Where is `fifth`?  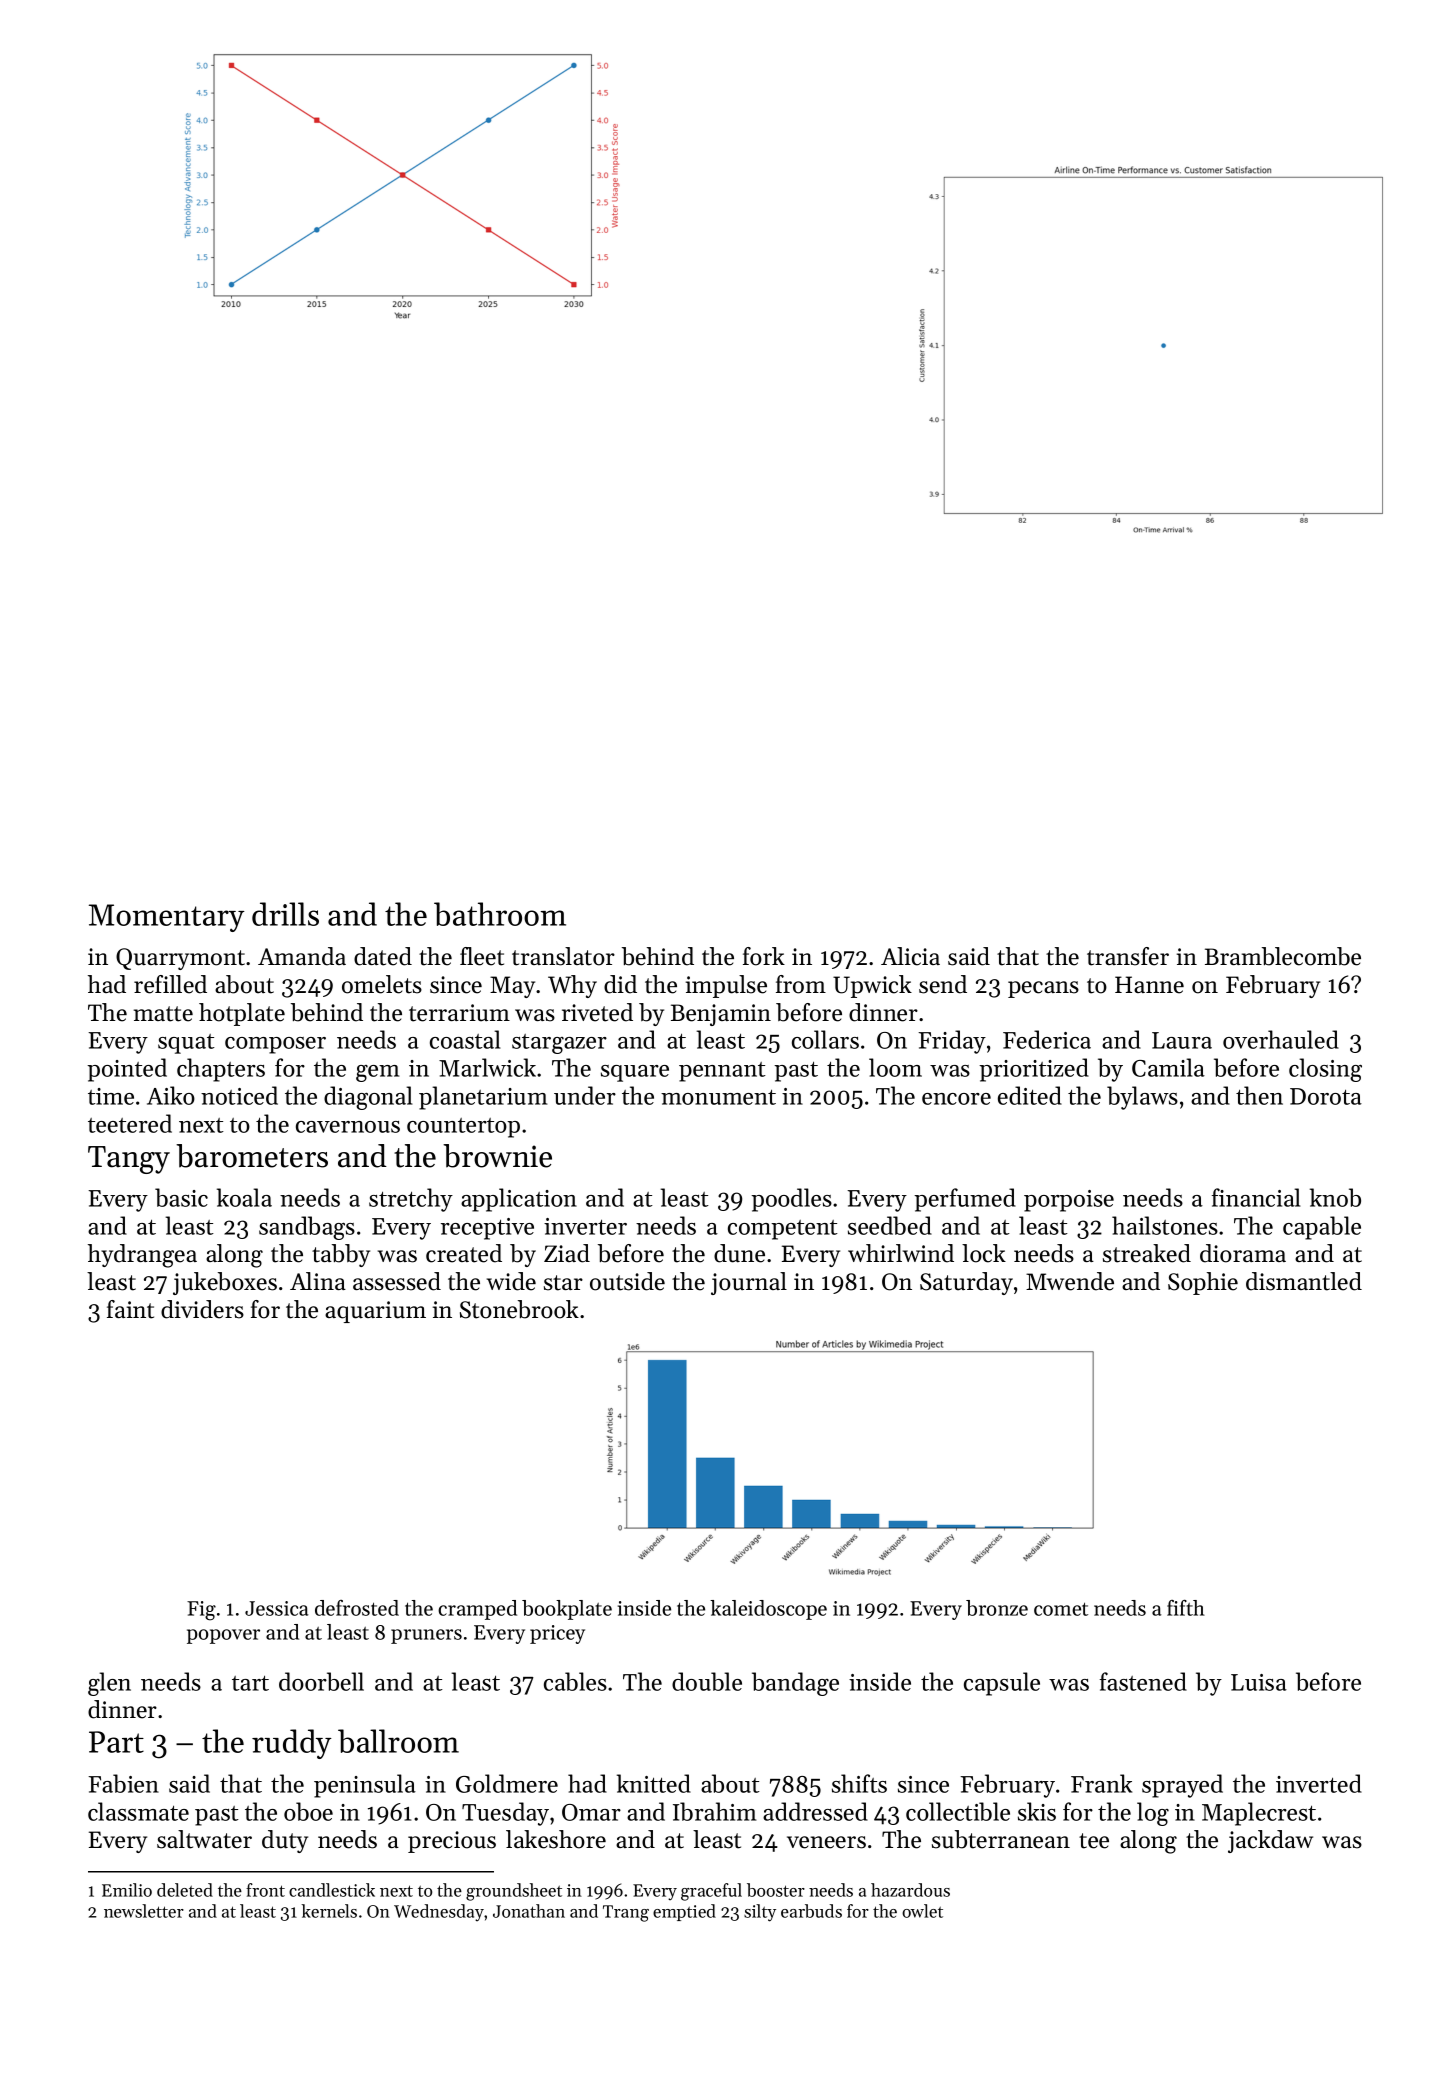
fifth is located at coordinates (1186, 1608).
